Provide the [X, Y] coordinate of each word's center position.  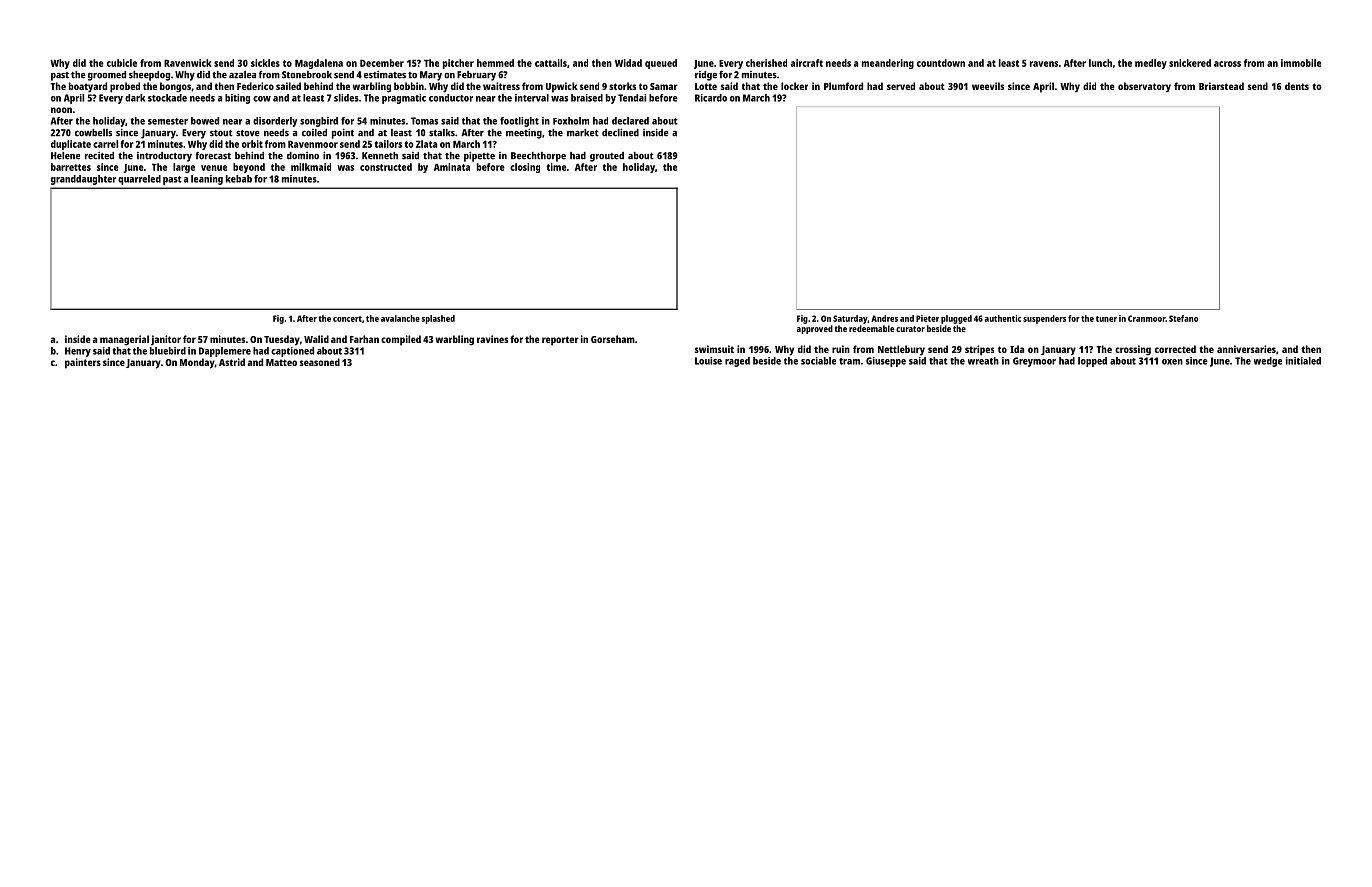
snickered [1190, 63]
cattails [551, 63]
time [556, 167]
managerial [124, 340]
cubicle [122, 63]
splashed [438, 319]
